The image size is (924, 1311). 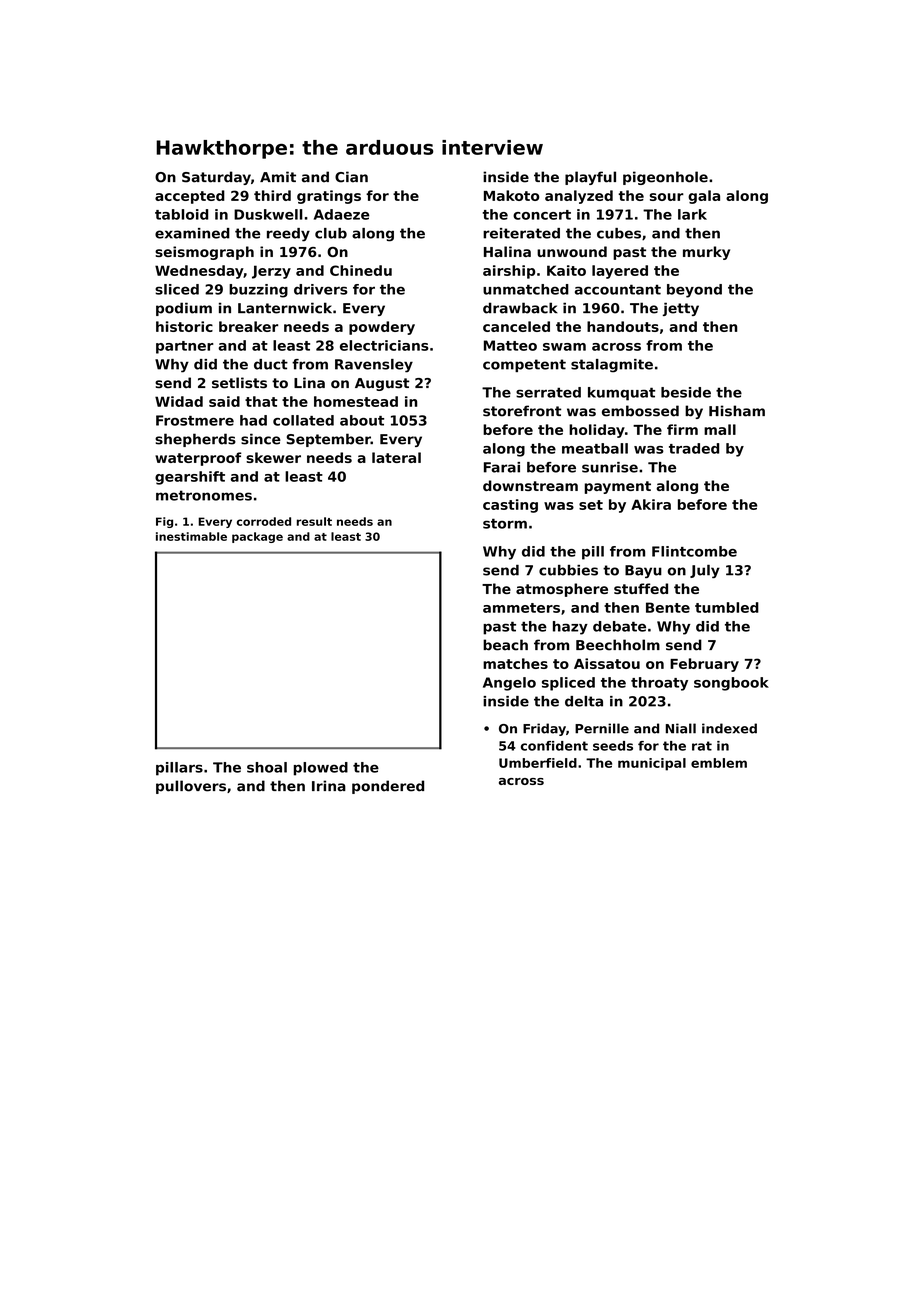 I want to click on gratings, so click(x=329, y=197).
